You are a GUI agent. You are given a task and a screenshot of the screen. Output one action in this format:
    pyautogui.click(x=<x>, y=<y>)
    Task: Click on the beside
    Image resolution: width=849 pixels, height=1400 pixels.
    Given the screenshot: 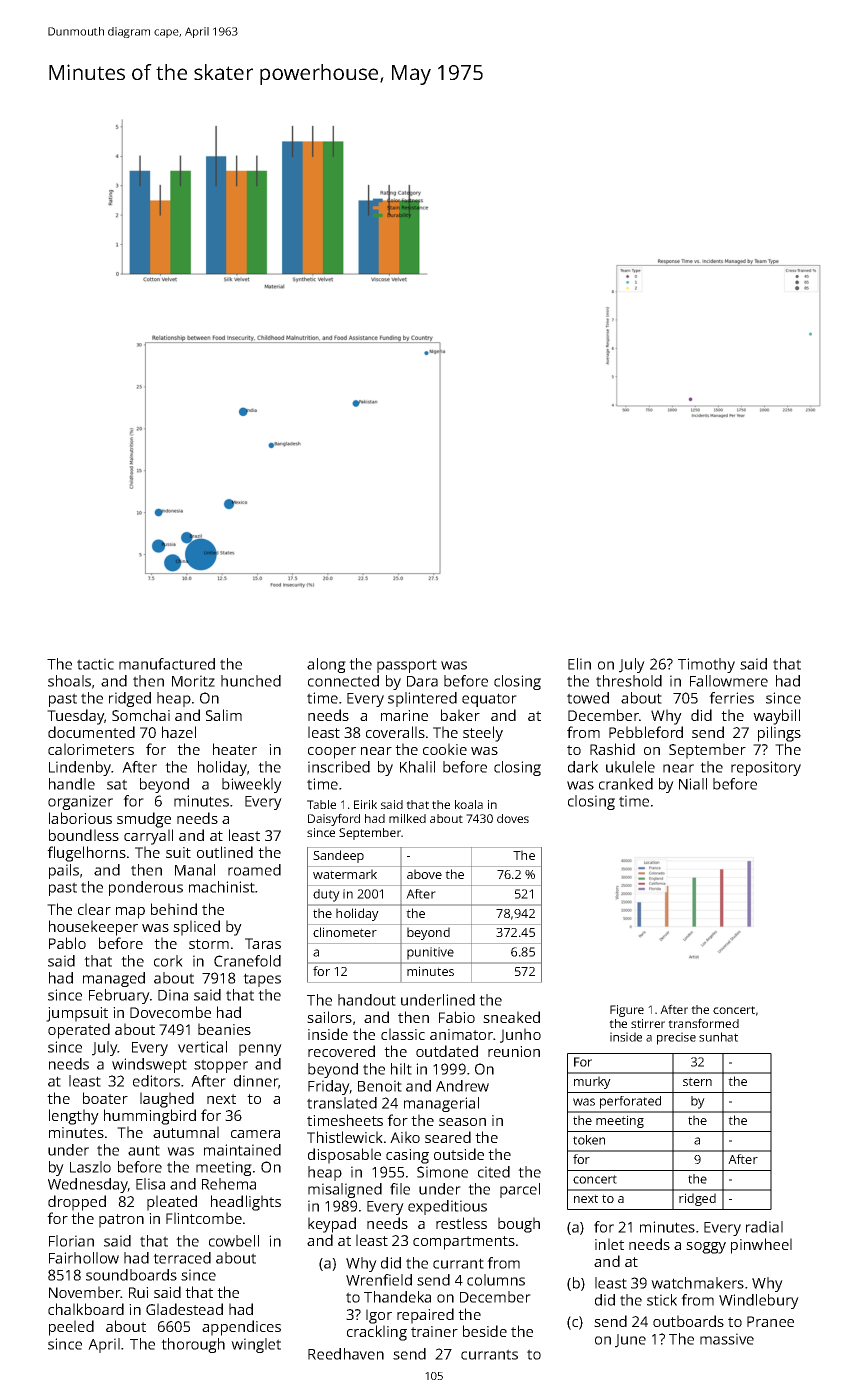 What is the action you would take?
    pyautogui.click(x=485, y=1331)
